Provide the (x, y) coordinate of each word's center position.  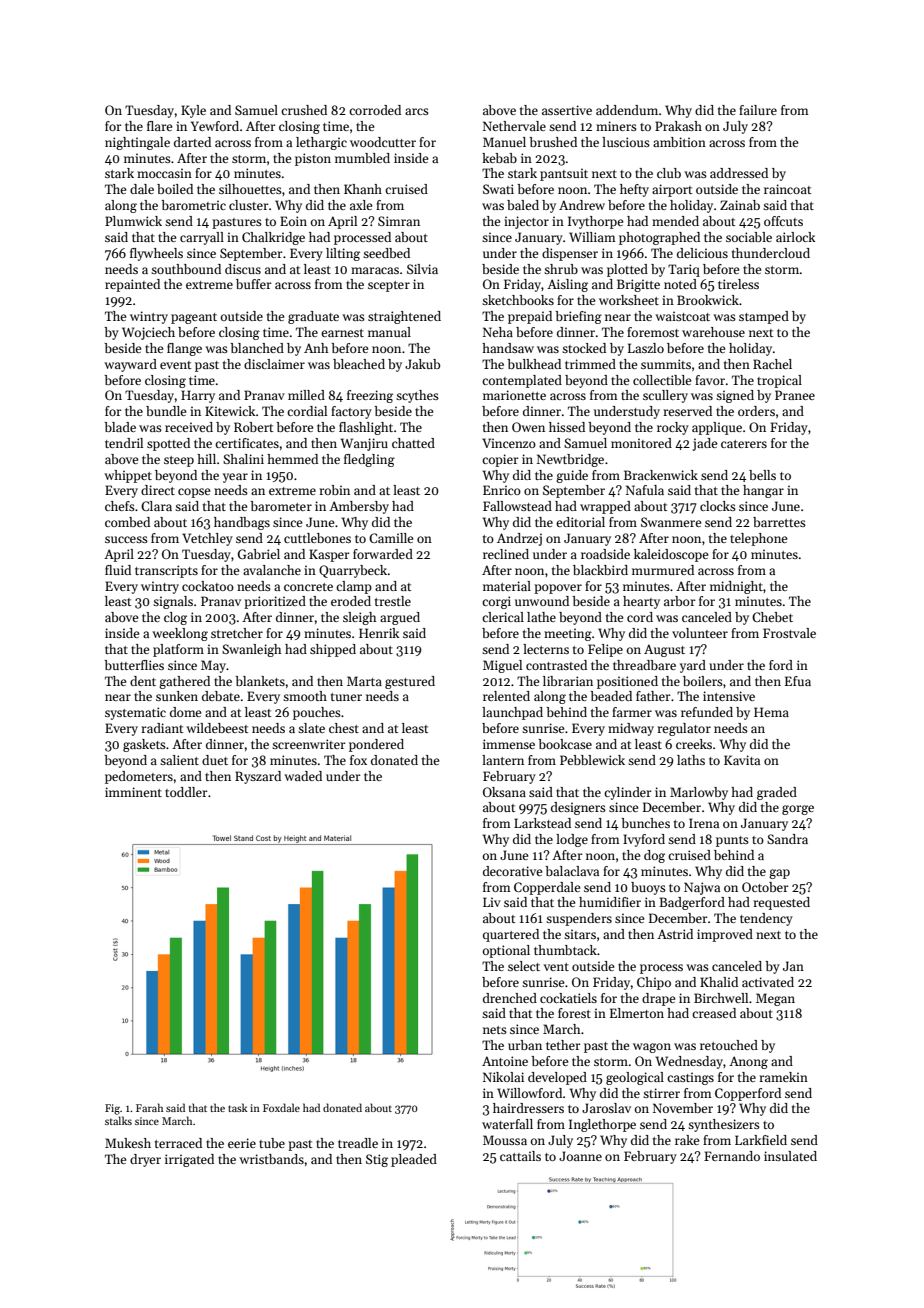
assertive (567, 110)
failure (758, 110)
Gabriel (259, 554)
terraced (178, 1143)
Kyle (193, 111)
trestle (393, 601)
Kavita (742, 760)
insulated (790, 1156)
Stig (377, 1160)
